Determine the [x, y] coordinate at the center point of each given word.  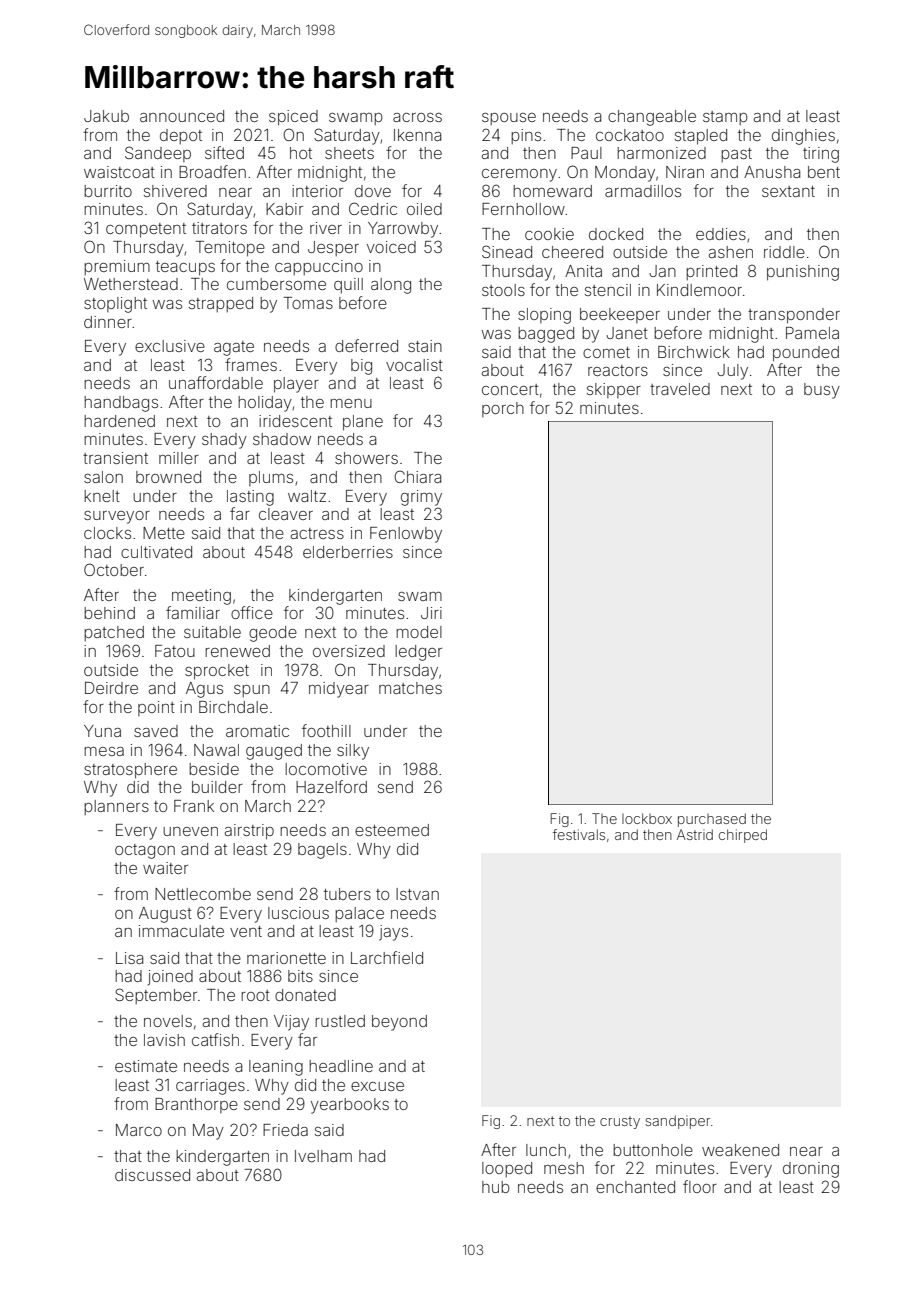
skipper [614, 390]
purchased [712, 820]
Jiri [431, 613]
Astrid [695, 834]
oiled [424, 209]
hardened [119, 421]
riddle [784, 252]
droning [811, 1170]
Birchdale [233, 707]
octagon [145, 851]
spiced [293, 118]
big [361, 367]
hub [496, 1187]
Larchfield [387, 957]
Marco [139, 1130]
